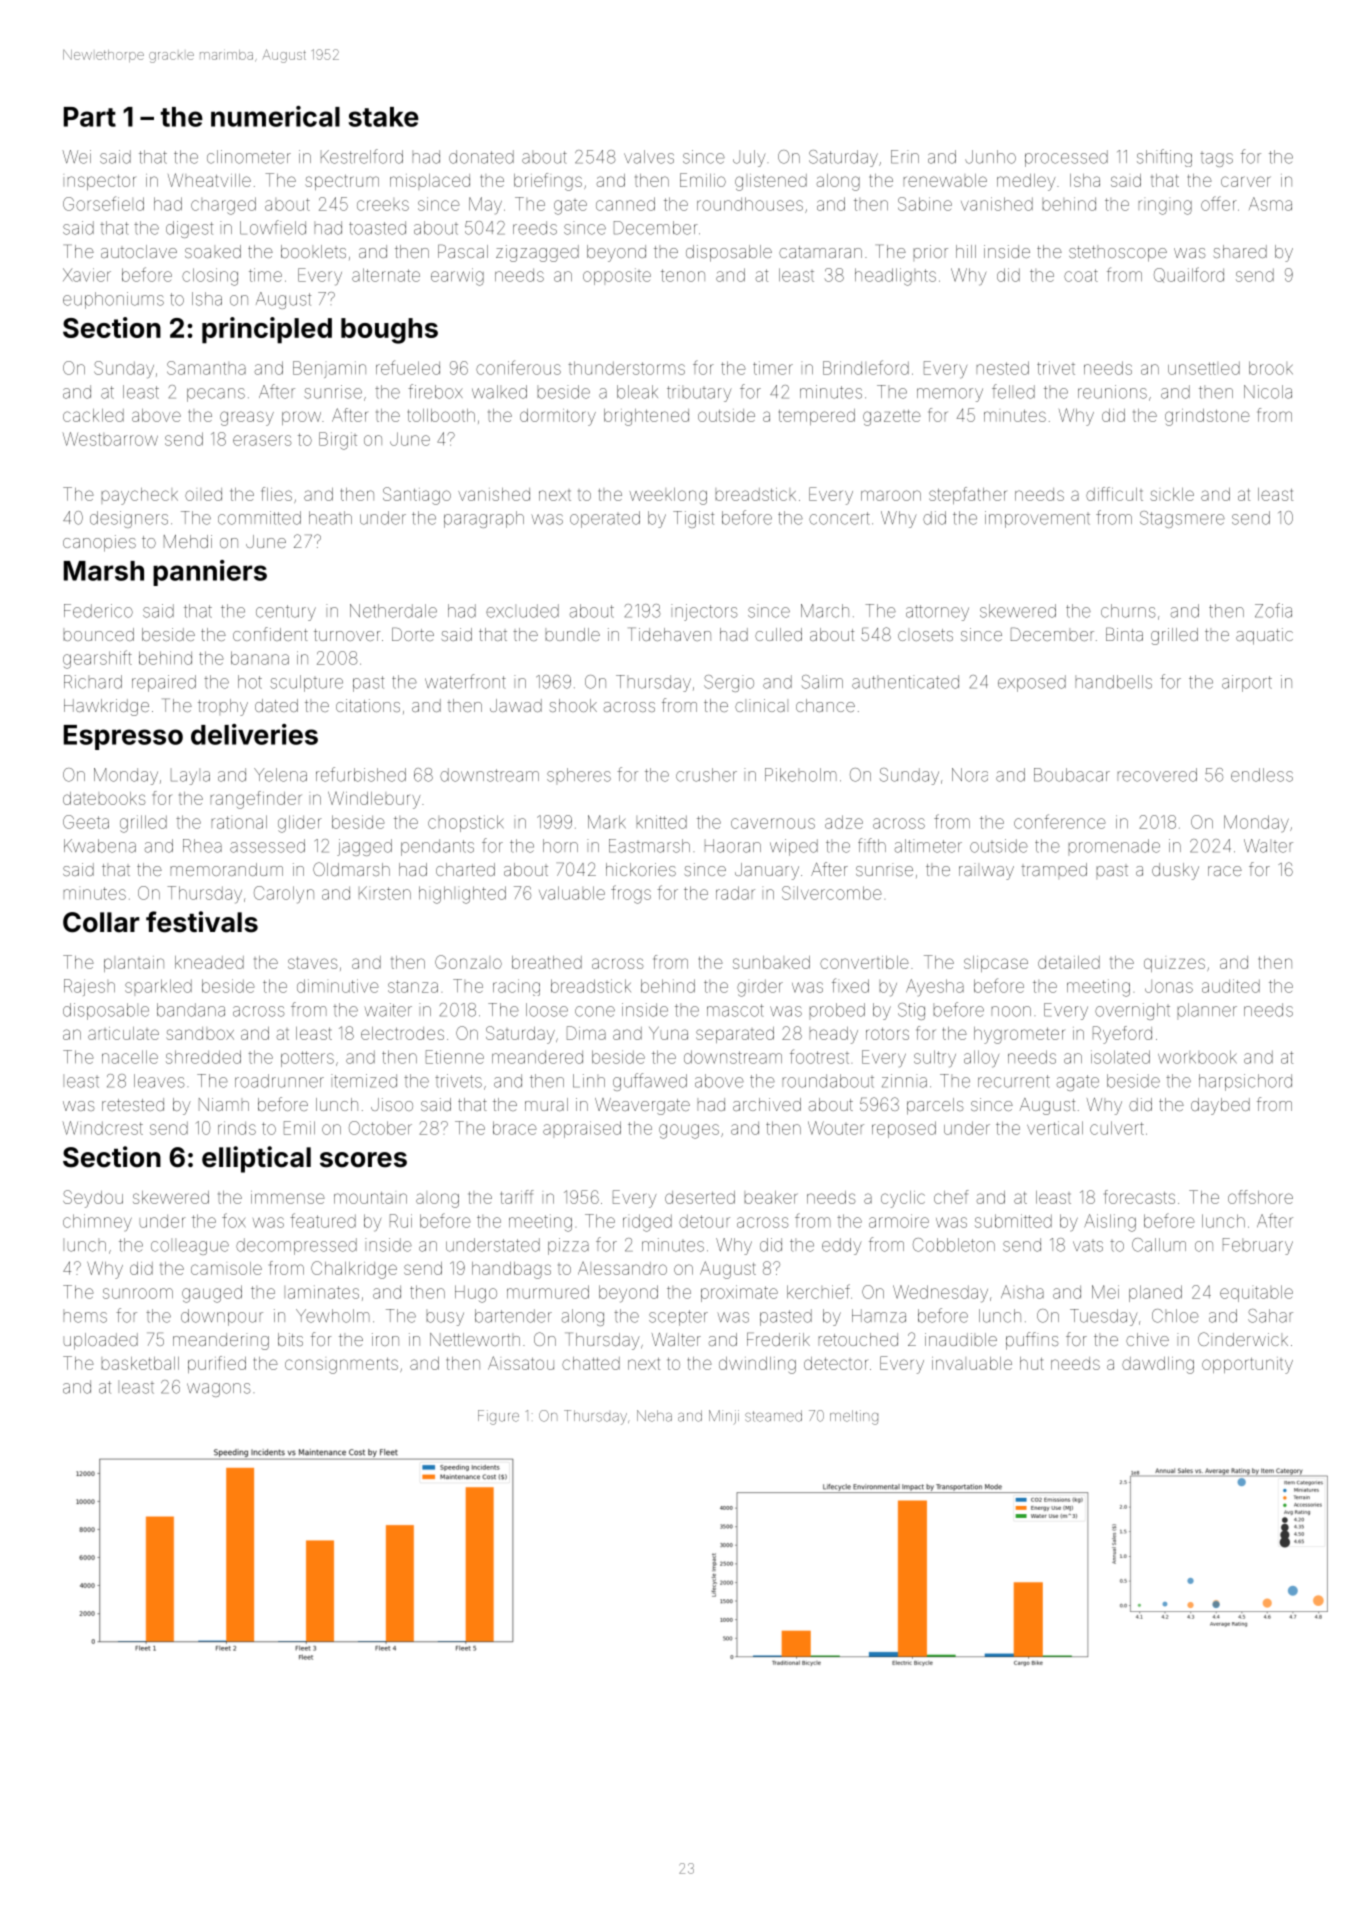  I want to click on dusky, so click(1175, 871).
